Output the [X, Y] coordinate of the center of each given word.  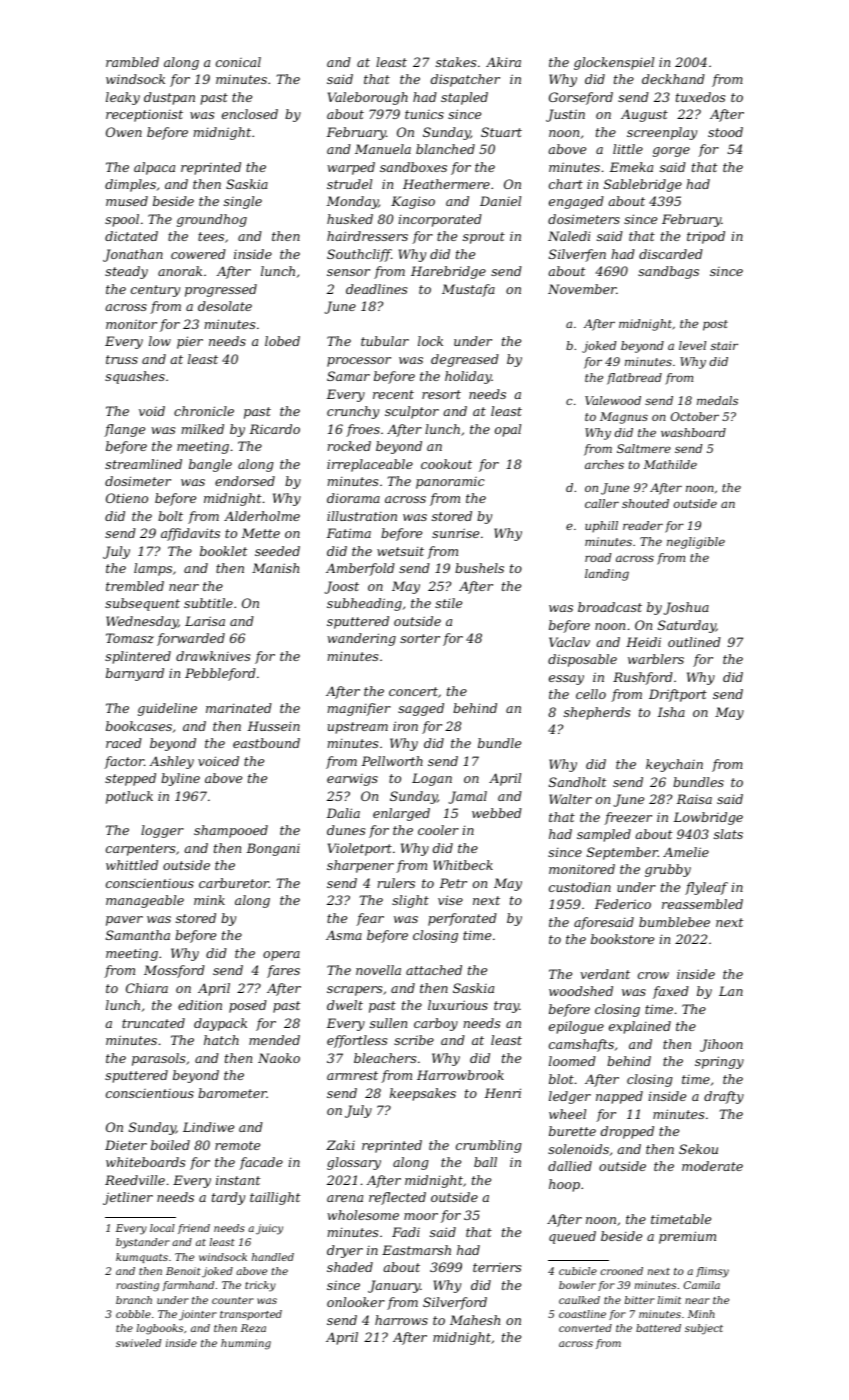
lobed [282, 341]
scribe [414, 1040]
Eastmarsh [416, 1250]
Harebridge [448, 272]
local [162, 1228]
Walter [570, 799]
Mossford [174, 971]
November [582, 289]
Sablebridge [643, 185]
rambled [132, 62]
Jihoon [721, 1045]
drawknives [213, 656]
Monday [352, 202]
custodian [580, 887]
